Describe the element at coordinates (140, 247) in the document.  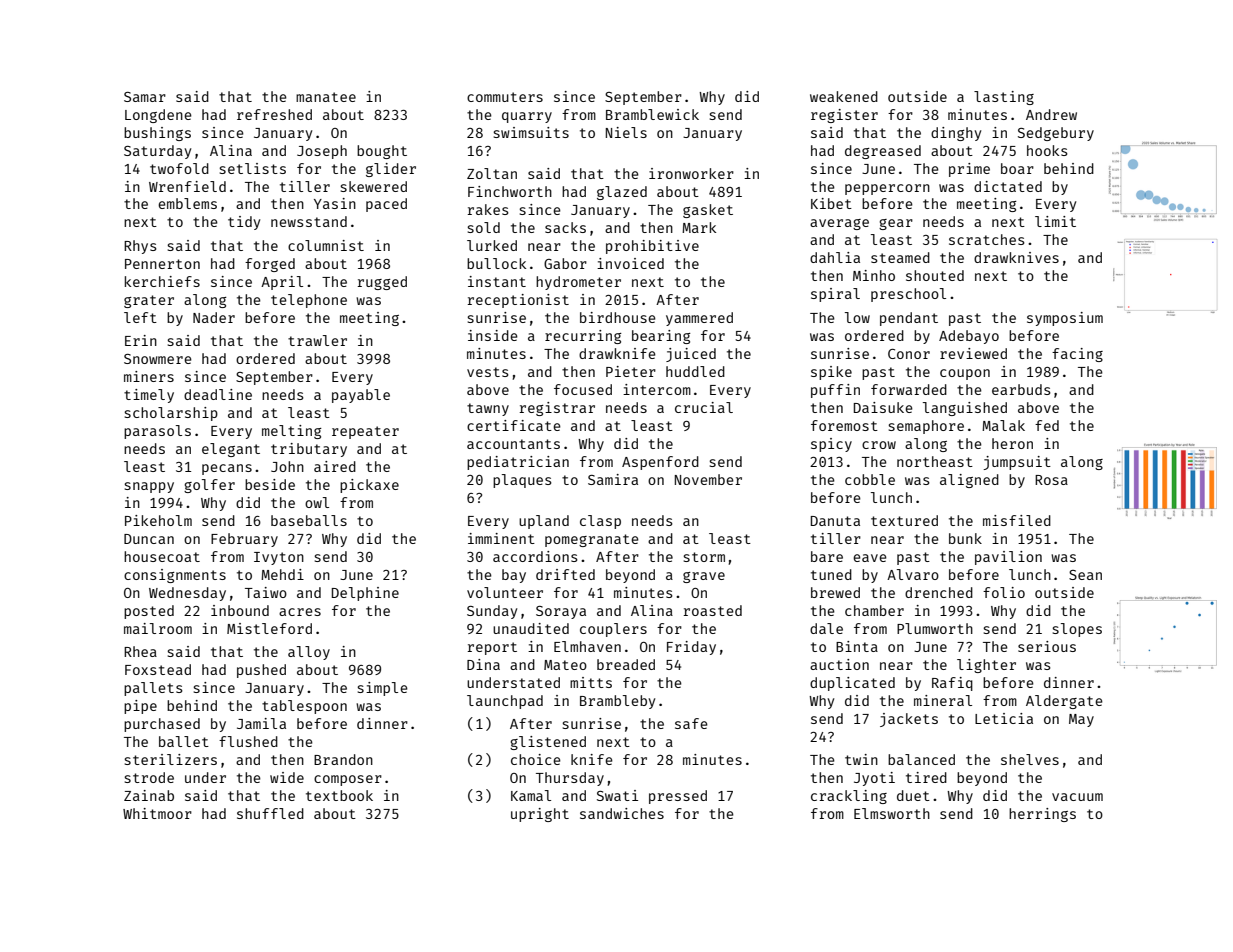
I see `Rhys` at that location.
